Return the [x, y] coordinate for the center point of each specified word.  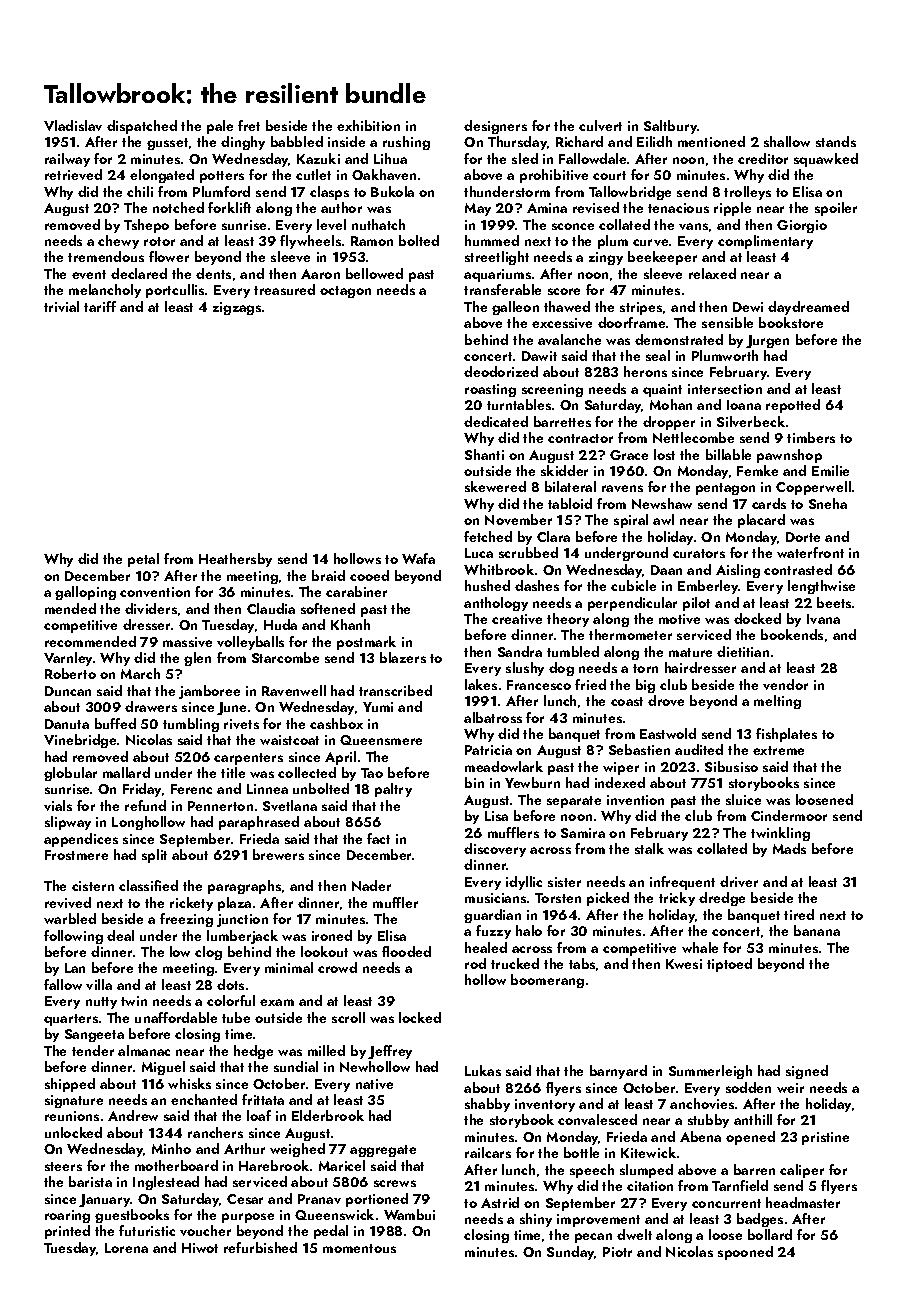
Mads [789, 848]
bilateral [570, 486]
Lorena [126, 1248]
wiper [621, 768]
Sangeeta [94, 1035]
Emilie [830, 470]
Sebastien [639, 749]
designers [495, 127]
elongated [162, 176]
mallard [126, 772]
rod [475, 963]
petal [143, 560]
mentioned [711, 141]
